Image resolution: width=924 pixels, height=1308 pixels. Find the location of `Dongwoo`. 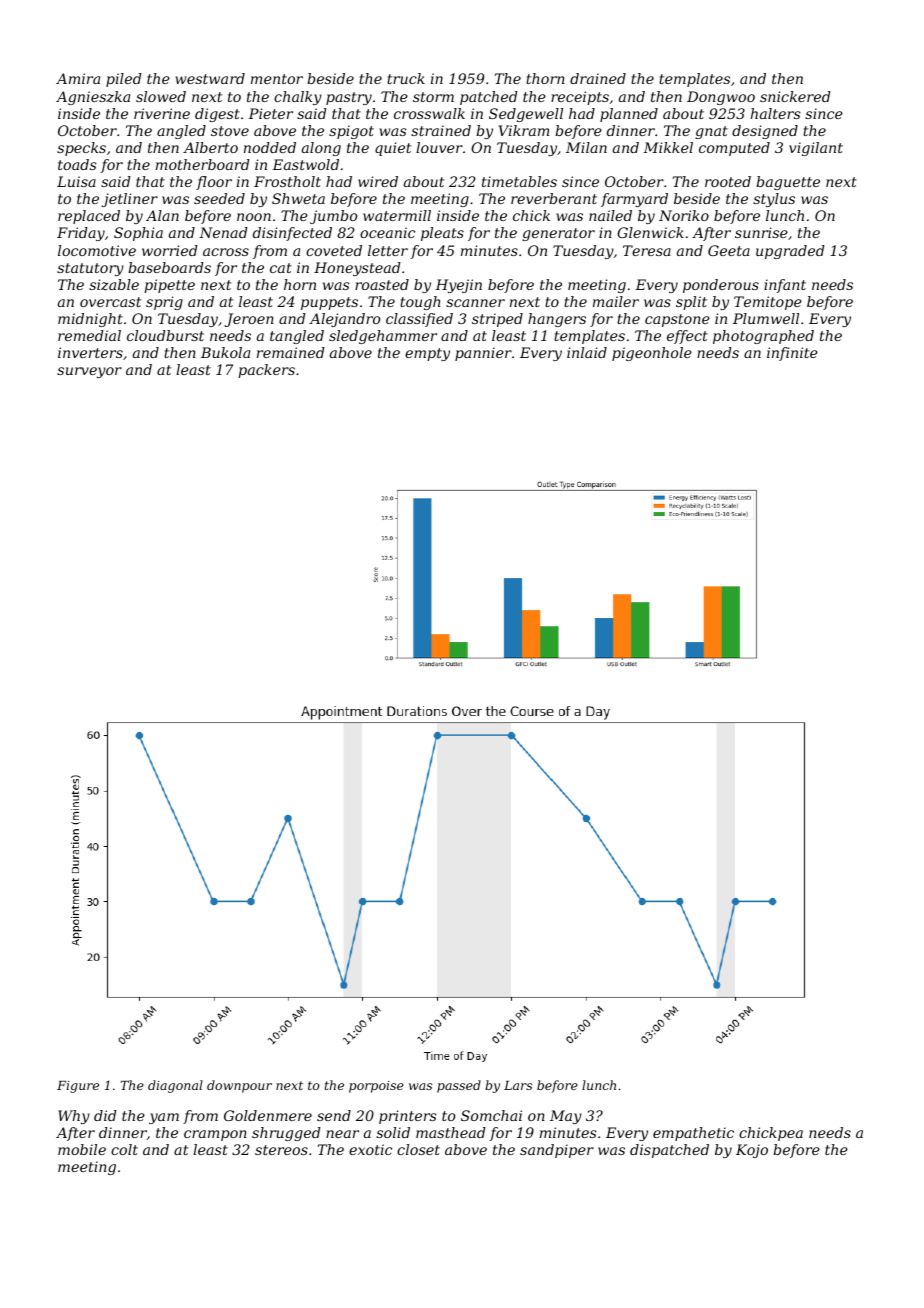

Dongwoo is located at coordinates (721, 98).
